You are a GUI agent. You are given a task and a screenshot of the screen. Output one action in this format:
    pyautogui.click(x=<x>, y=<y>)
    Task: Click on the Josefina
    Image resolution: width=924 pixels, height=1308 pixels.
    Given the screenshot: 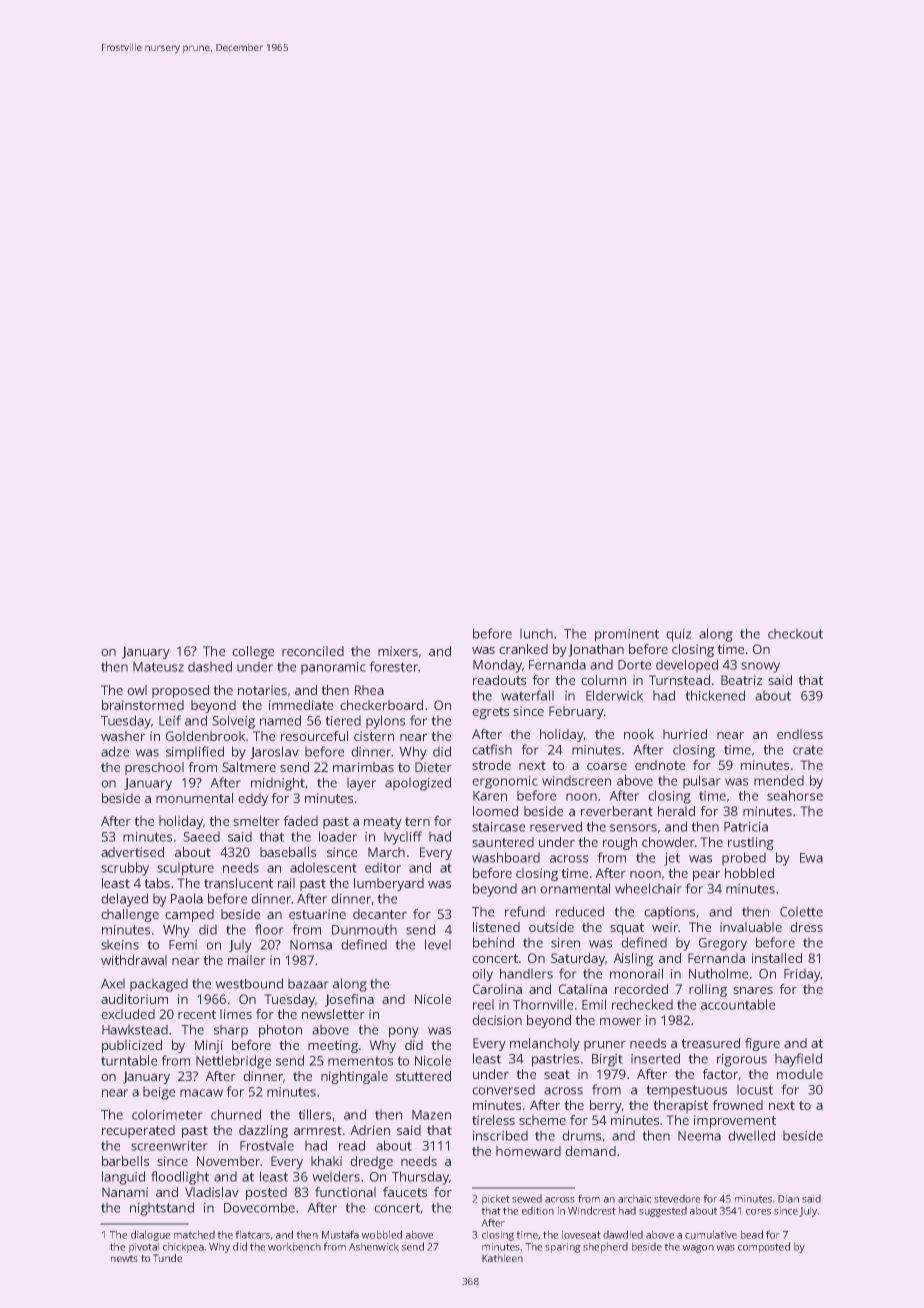 What is the action you would take?
    pyautogui.click(x=349, y=1000)
